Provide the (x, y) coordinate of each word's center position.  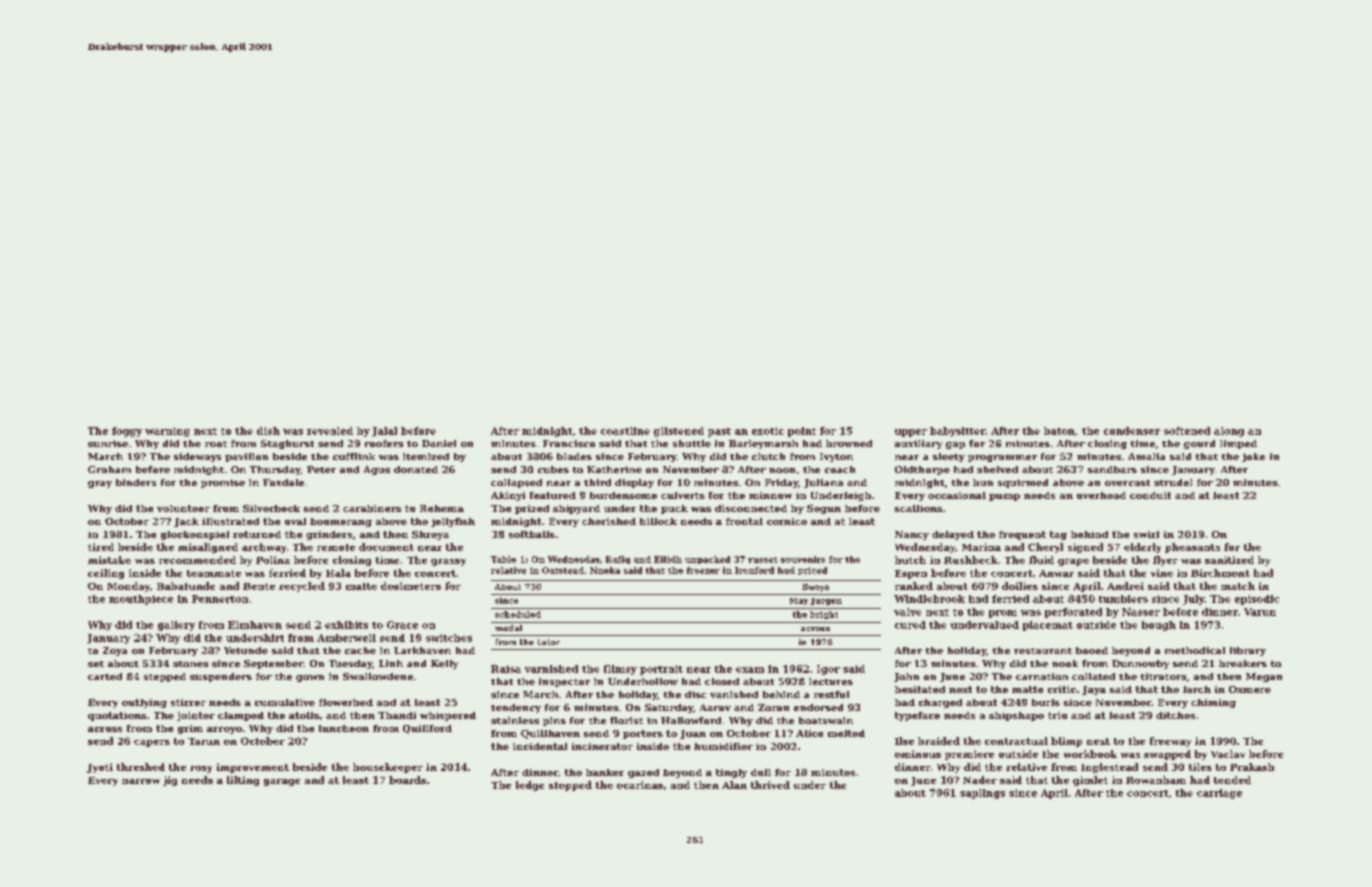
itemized (426, 456)
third (597, 482)
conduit (1150, 495)
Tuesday (350, 664)
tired (101, 547)
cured (910, 625)
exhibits (346, 625)
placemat (1048, 626)
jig (170, 781)
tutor (549, 642)
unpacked (707, 560)
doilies (1020, 586)
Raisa (506, 669)
